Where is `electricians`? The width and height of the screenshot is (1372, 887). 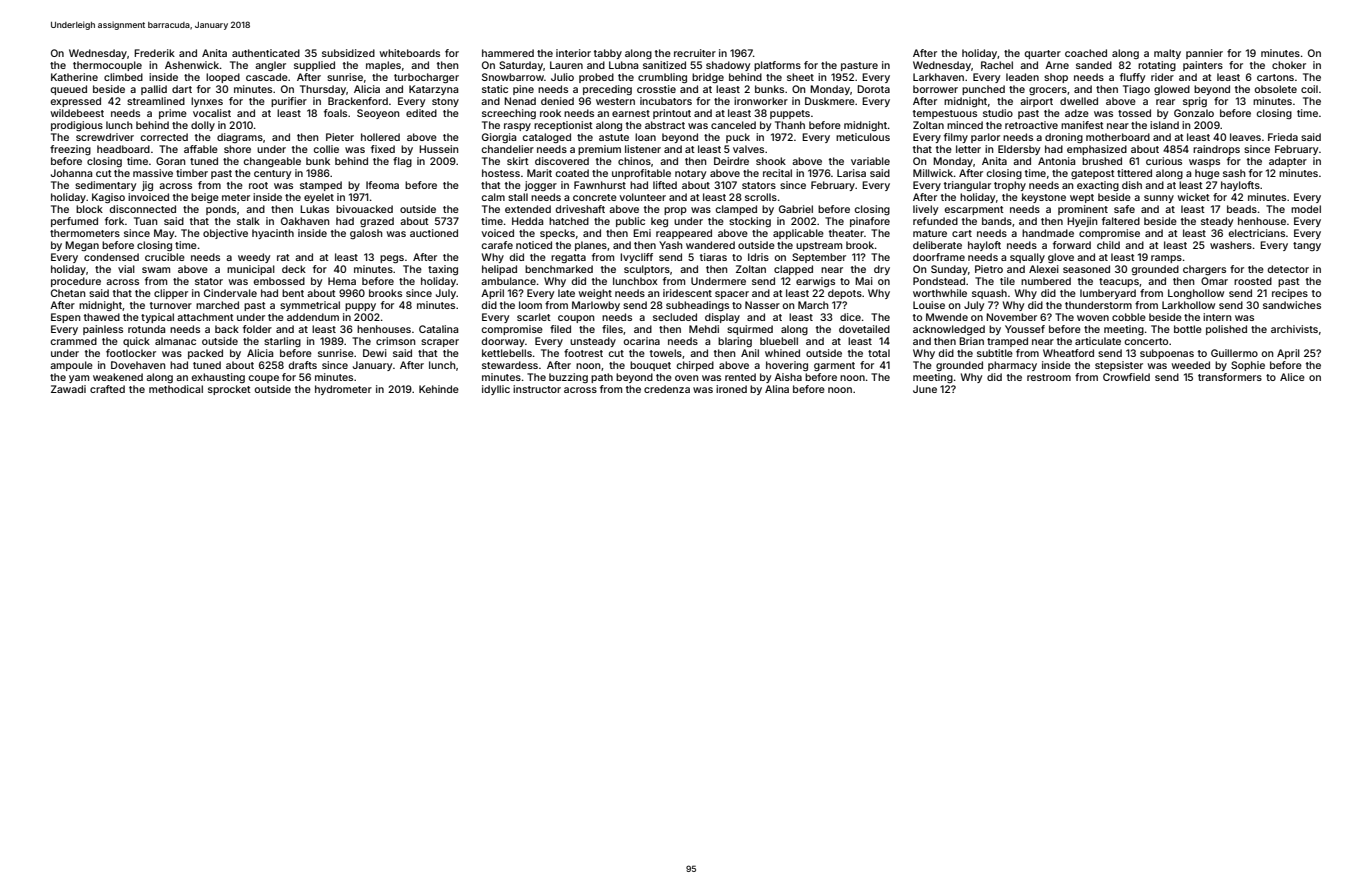 electricians is located at coordinates (1256, 233).
